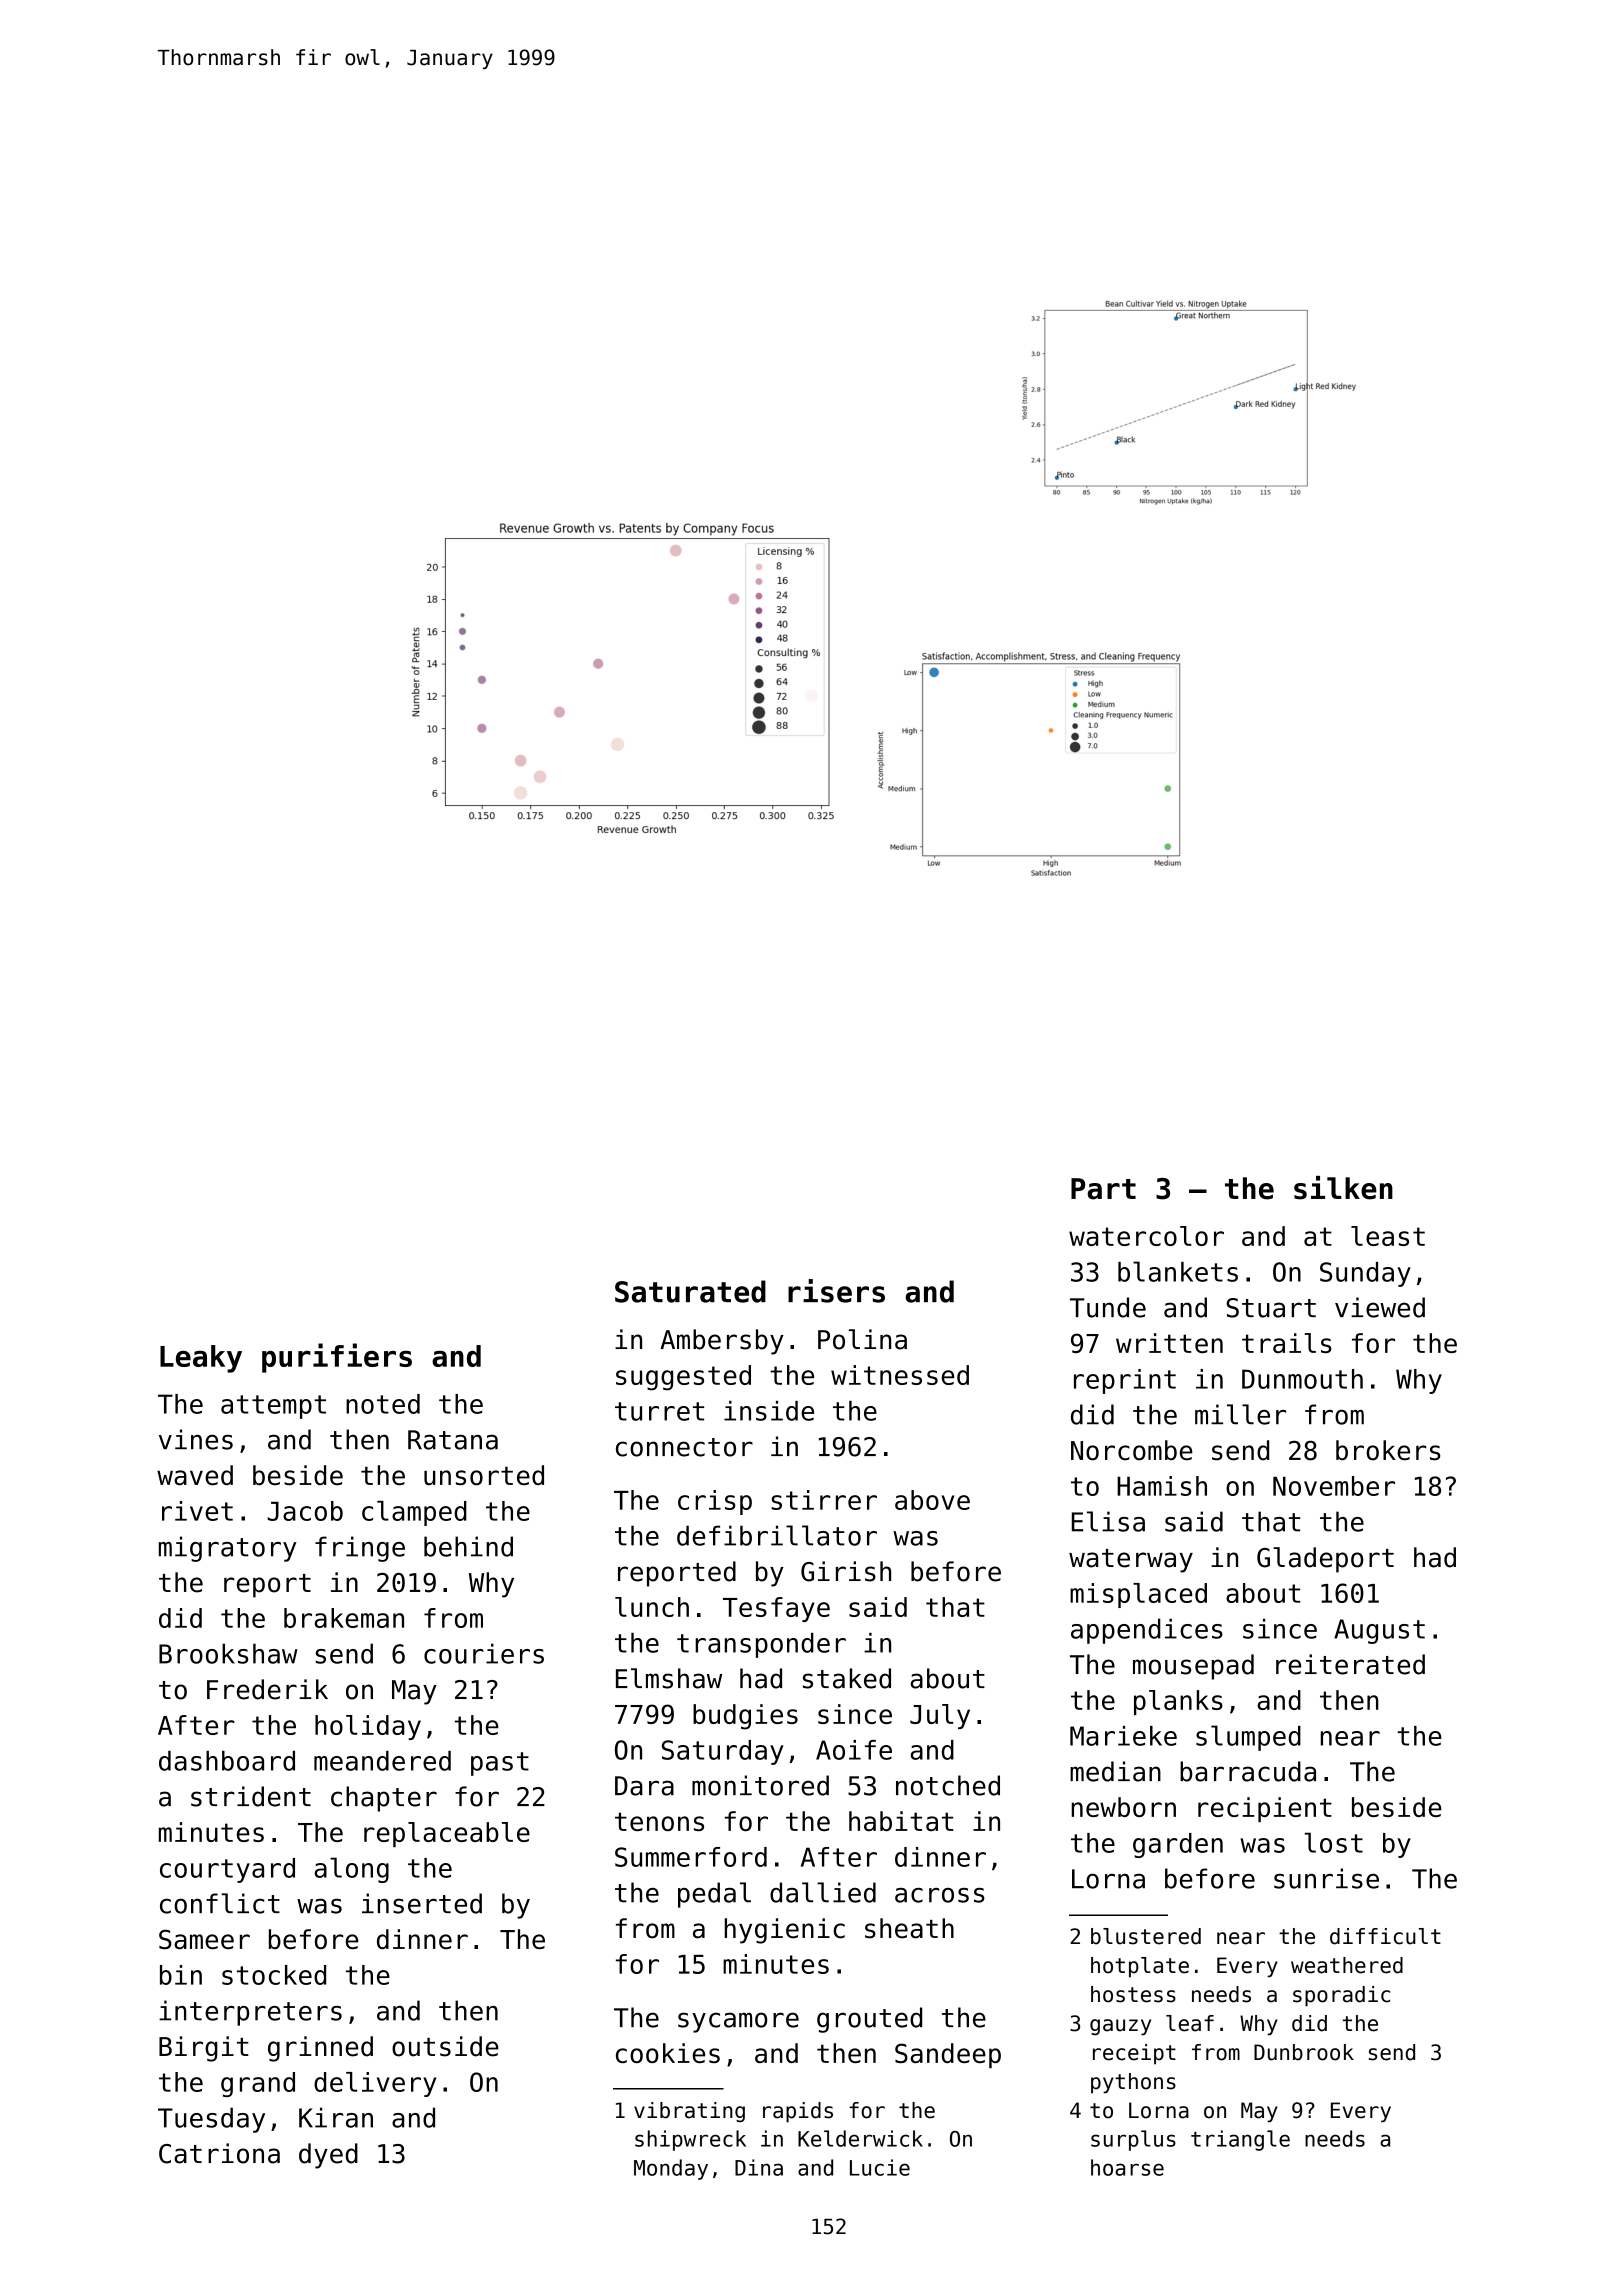 The height and width of the image is (2292, 1620). I want to click on risers, so click(836, 1291).
